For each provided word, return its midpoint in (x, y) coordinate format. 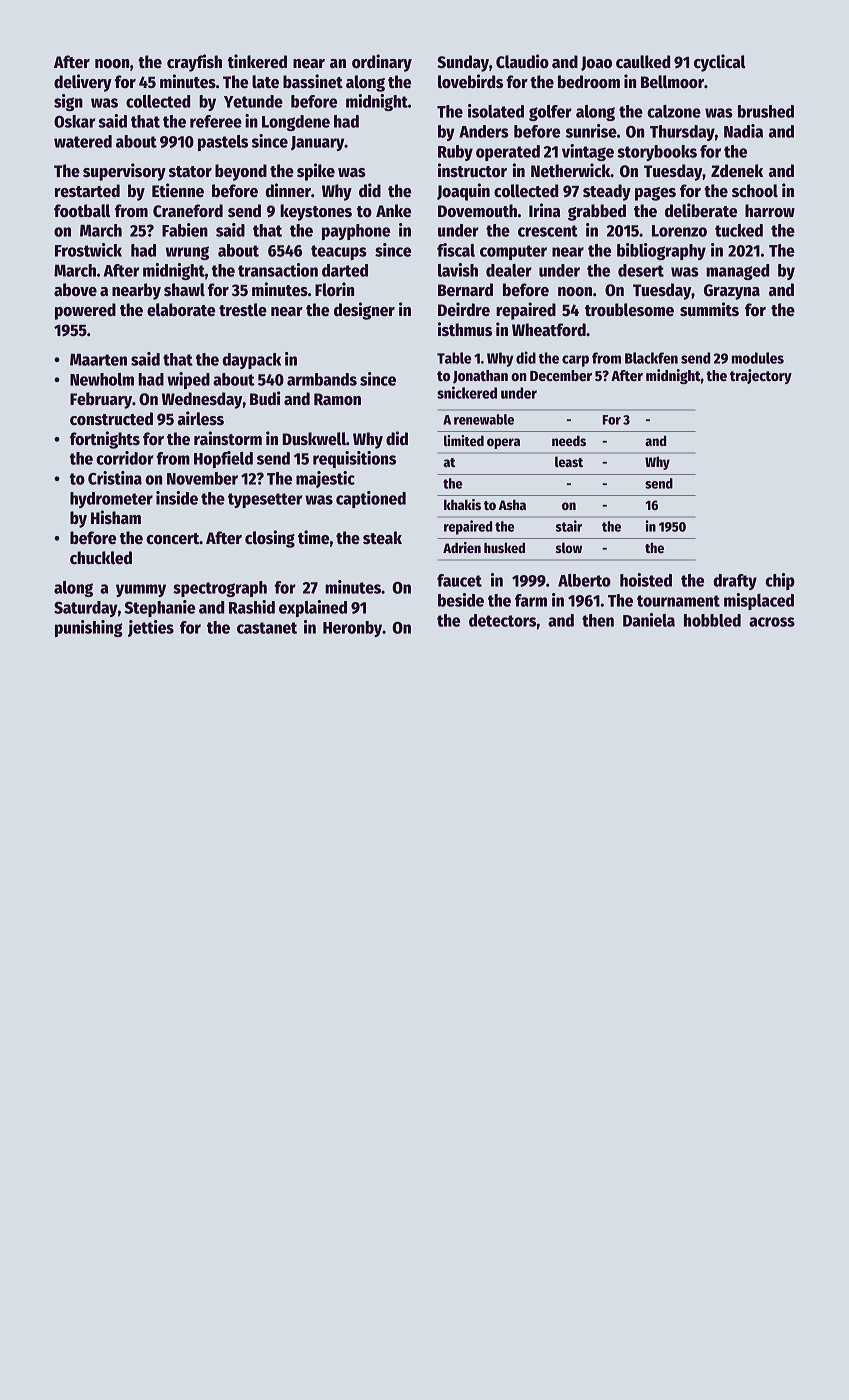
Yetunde (253, 101)
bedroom (589, 82)
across (772, 622)
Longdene (296, 123)
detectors (503, 620)
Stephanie (160, 608)
